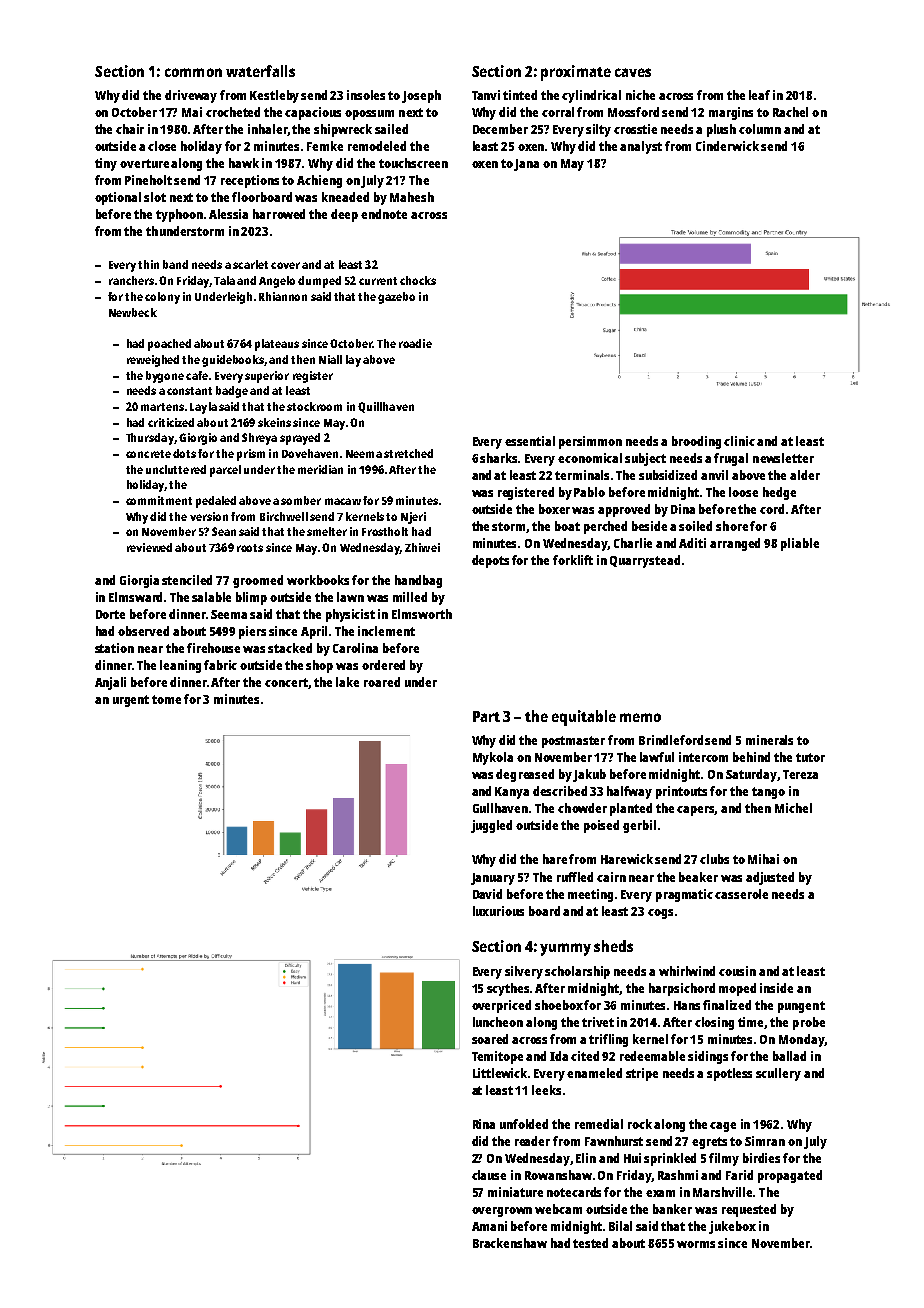 Image resolution: width=924 pixels, height=1308 pixels. I want to click on concrete, so click(148, 454).
